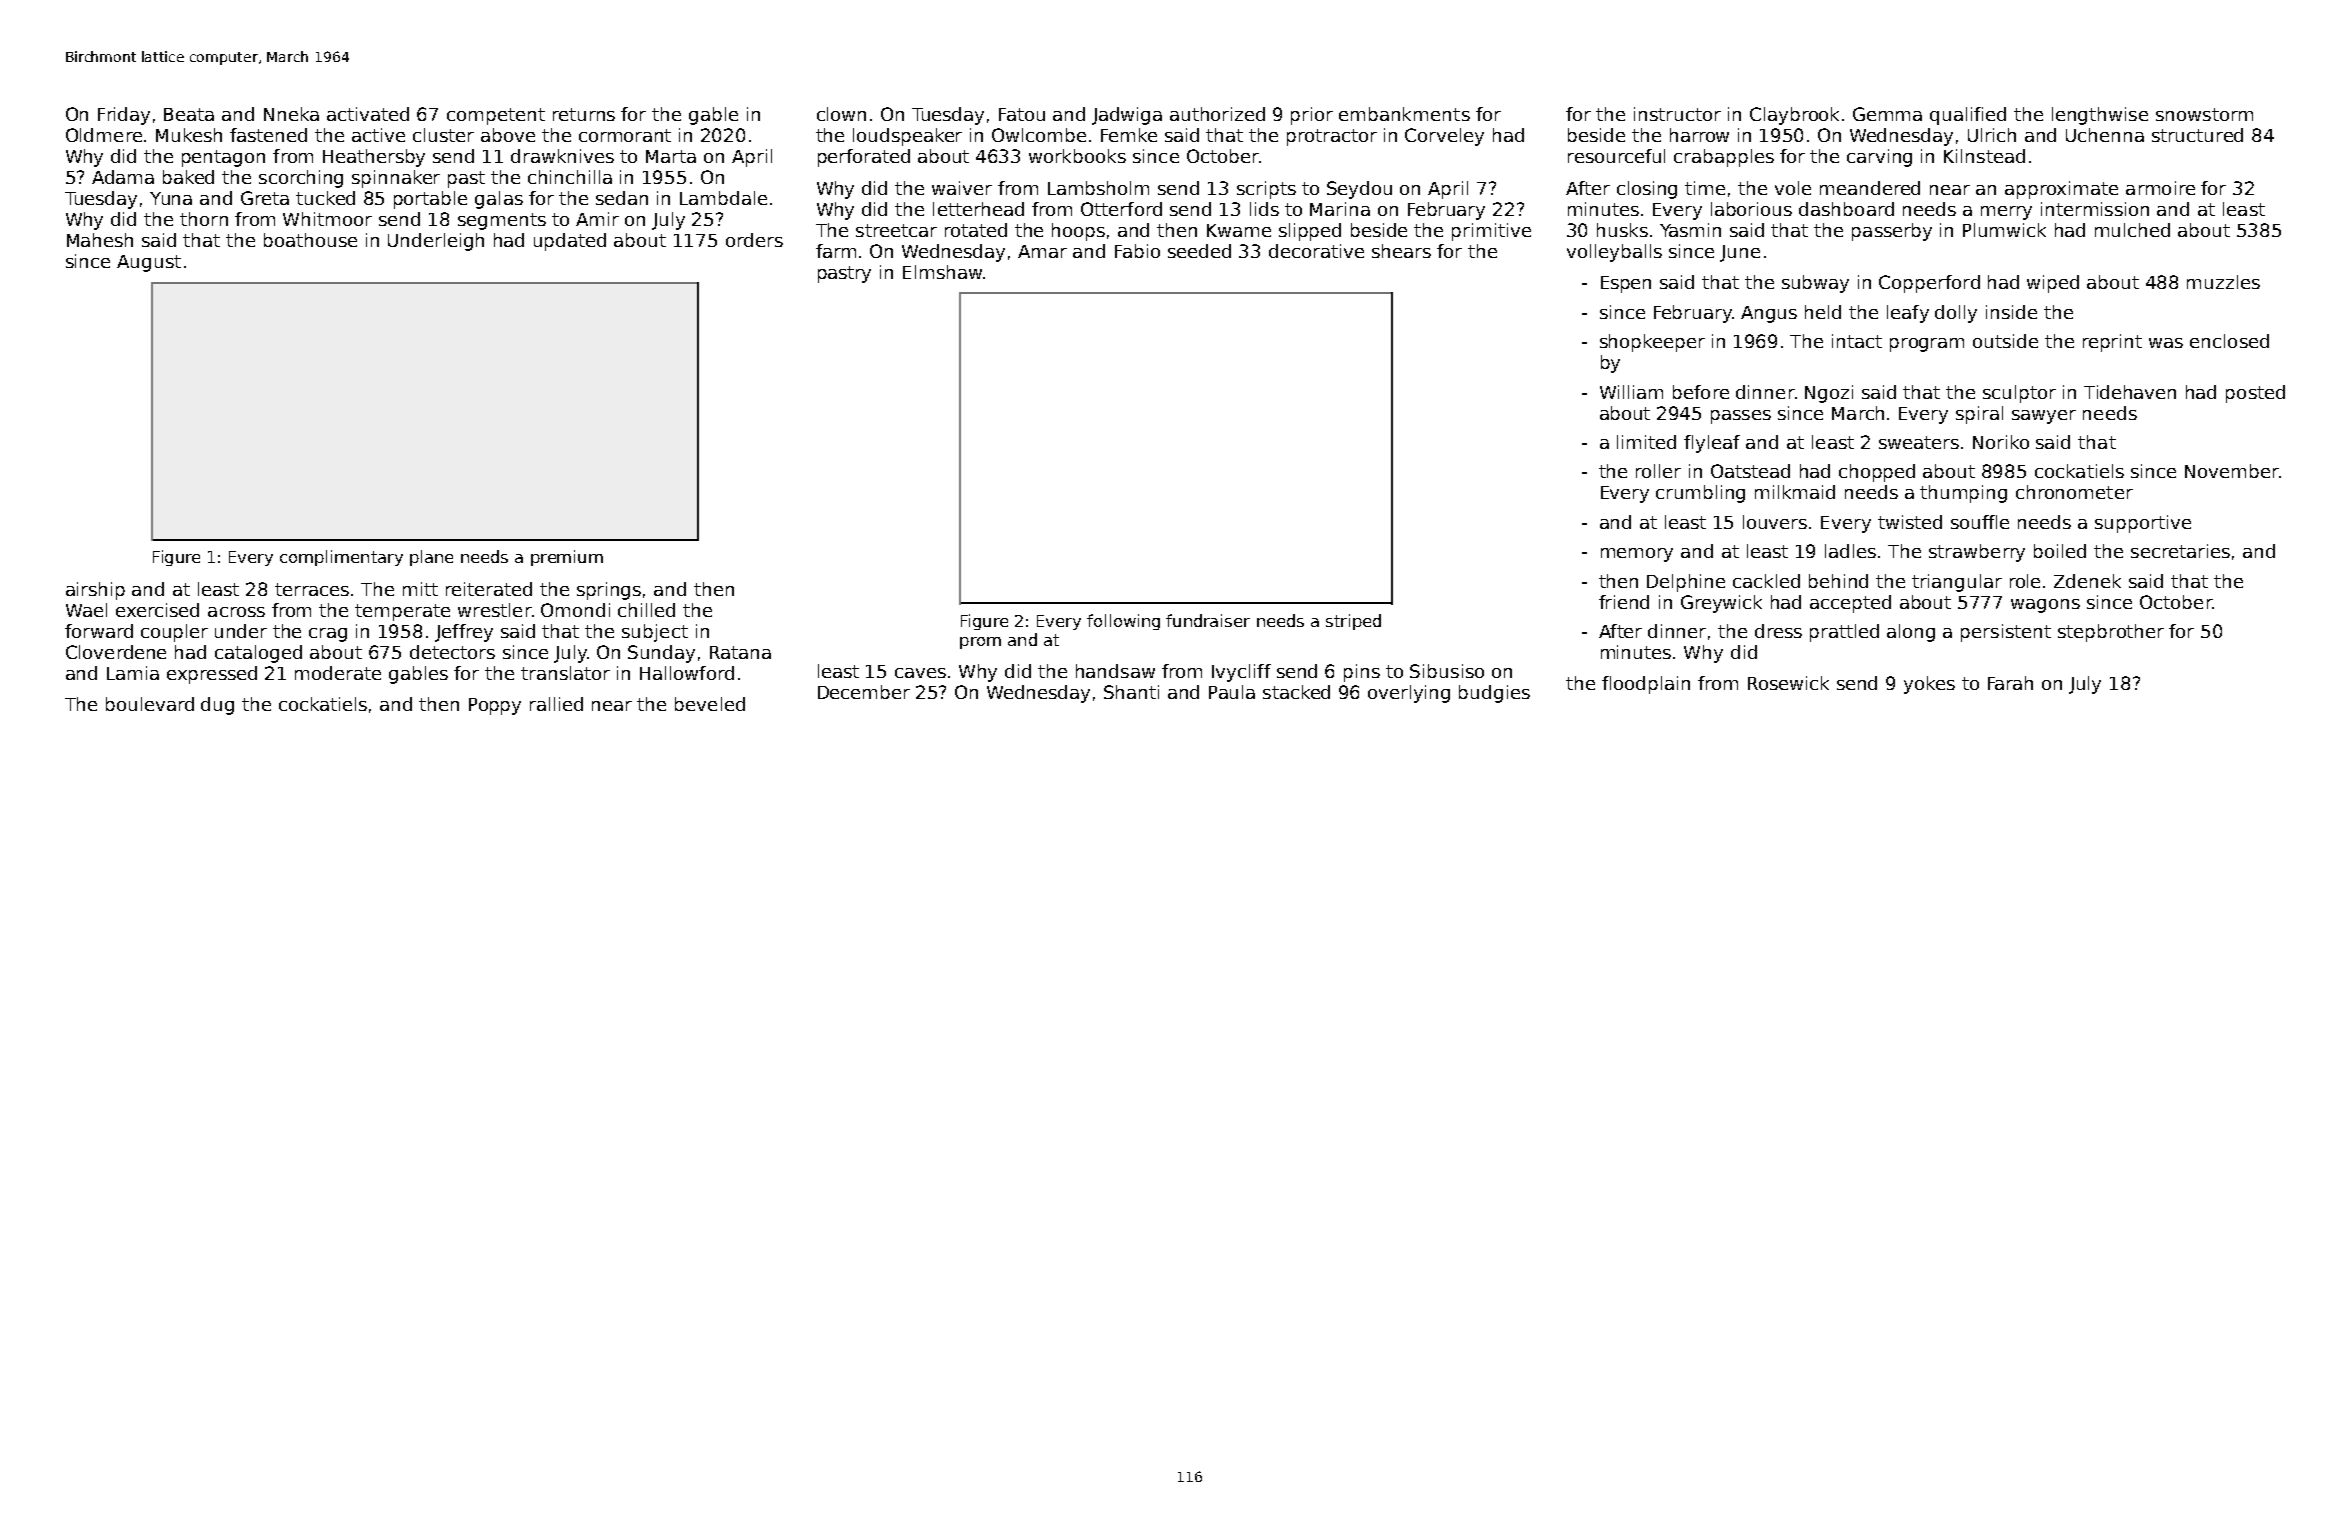 The width and height of the screenshot is (2352, 1522). I want to click on premium, so click(567, 558).
